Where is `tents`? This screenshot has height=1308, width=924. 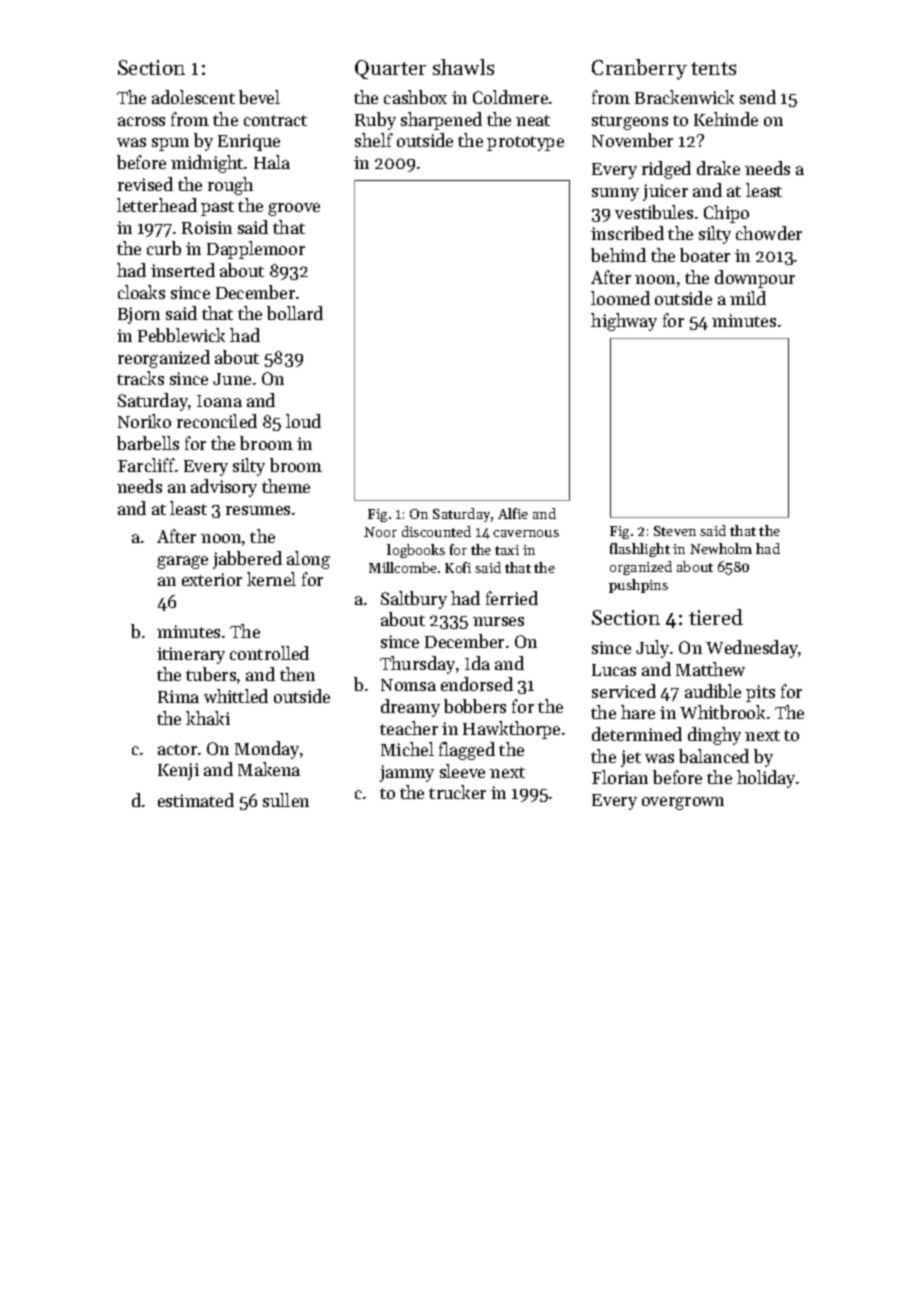
tents is located at coordinates (713, 68).
